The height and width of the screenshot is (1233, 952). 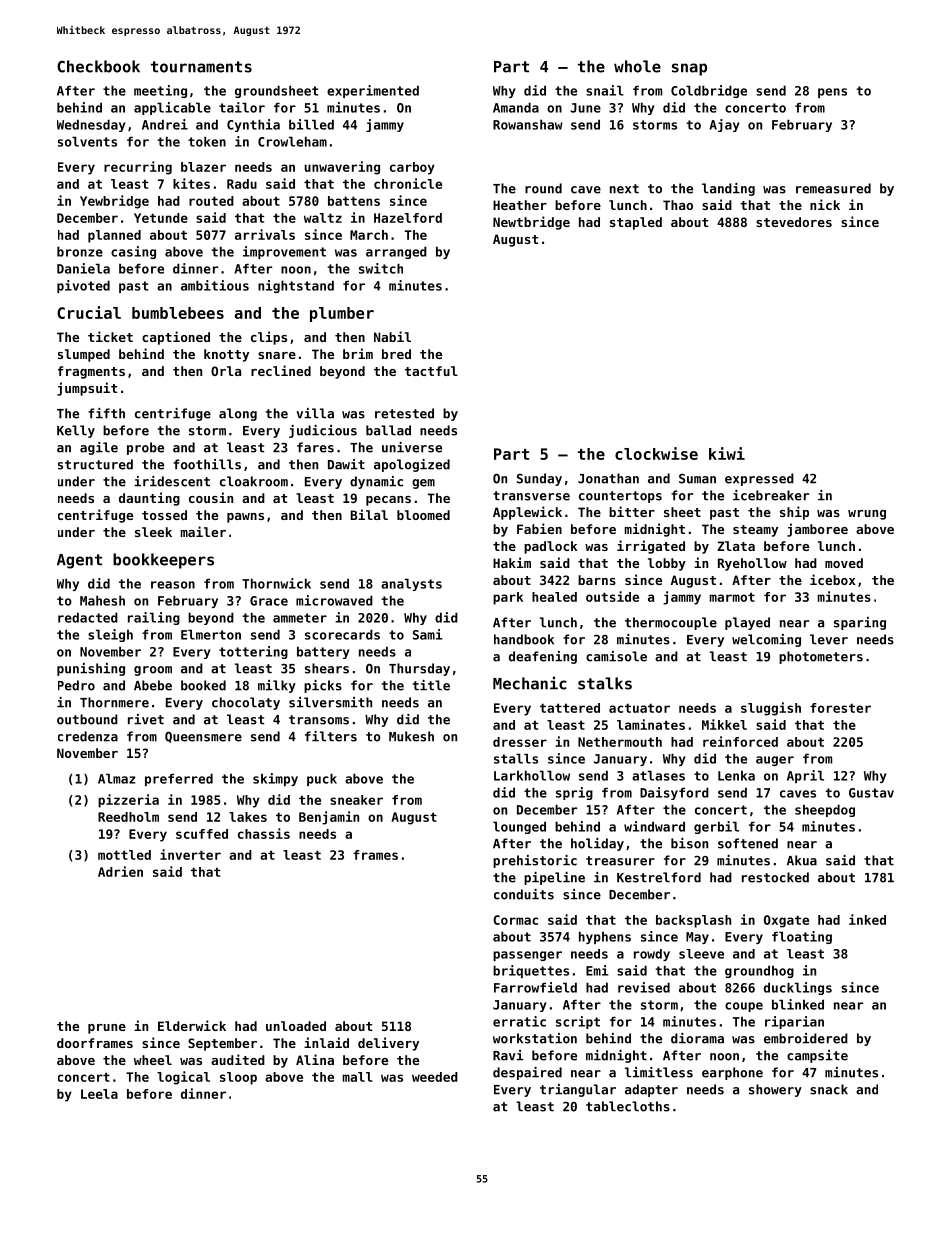 I want to click on unloaded, so click(x=296, y=1026).
